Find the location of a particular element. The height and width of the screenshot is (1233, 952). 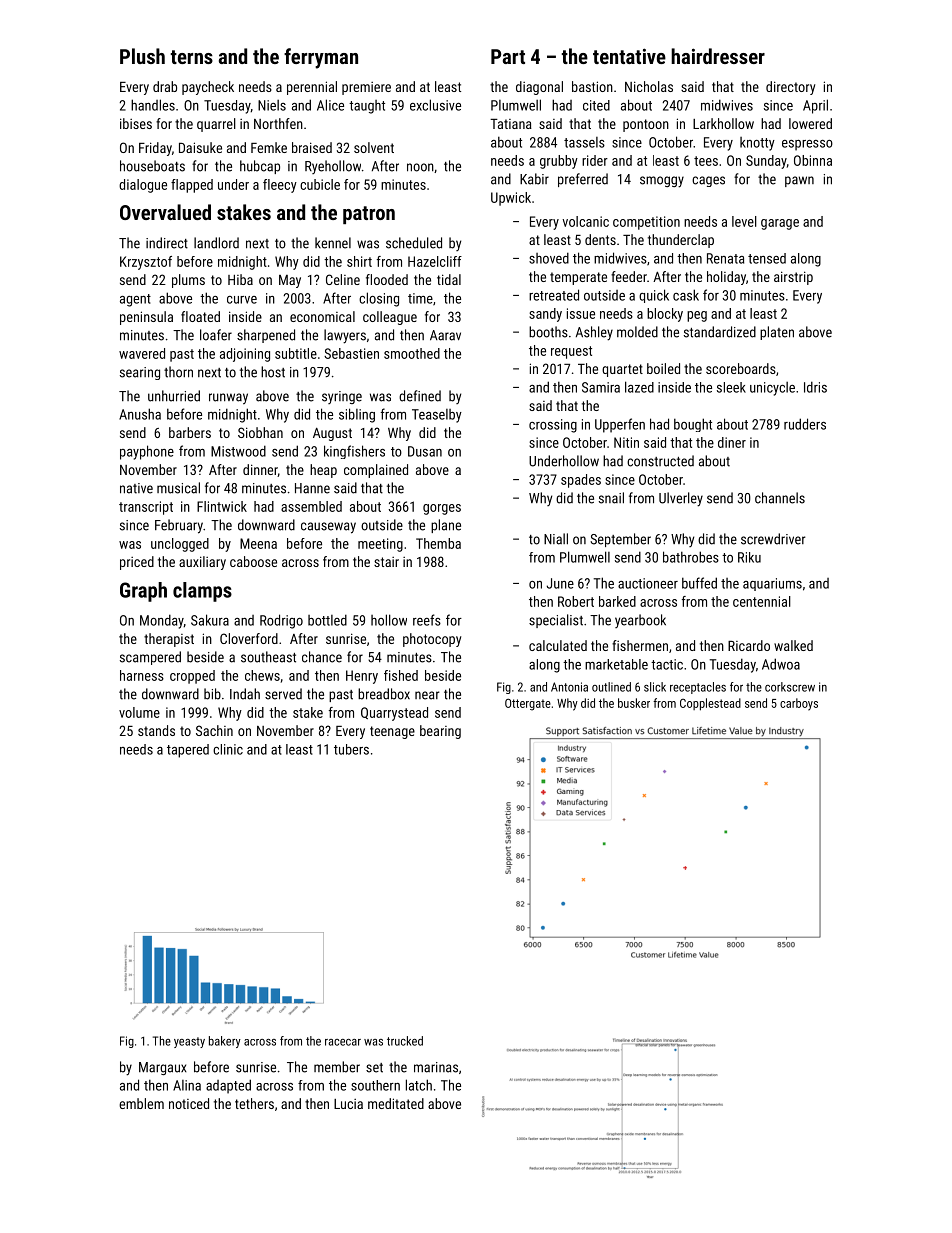

Part is located at coordinates (508, 56).
